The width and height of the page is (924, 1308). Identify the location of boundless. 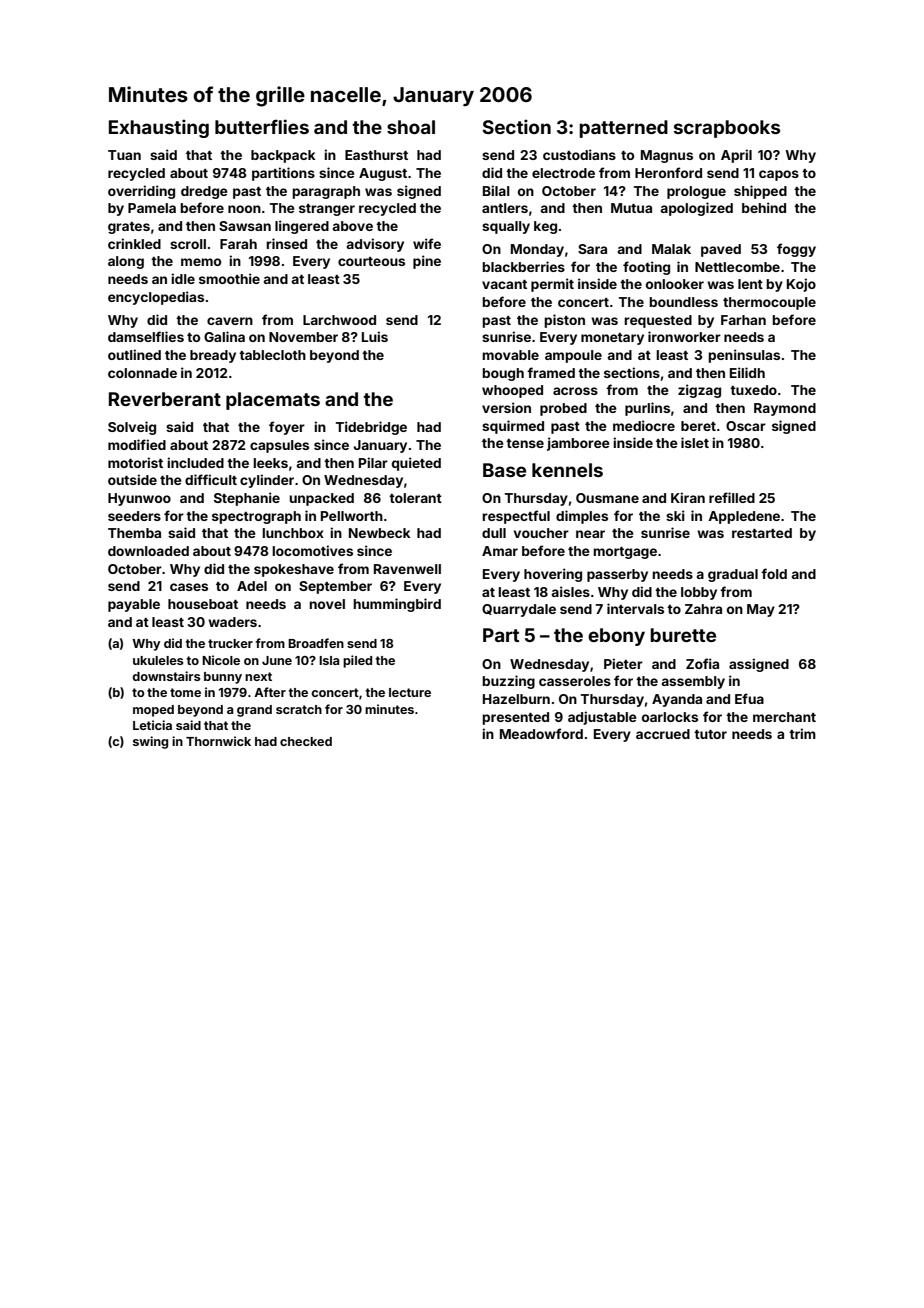
(683, 302).
